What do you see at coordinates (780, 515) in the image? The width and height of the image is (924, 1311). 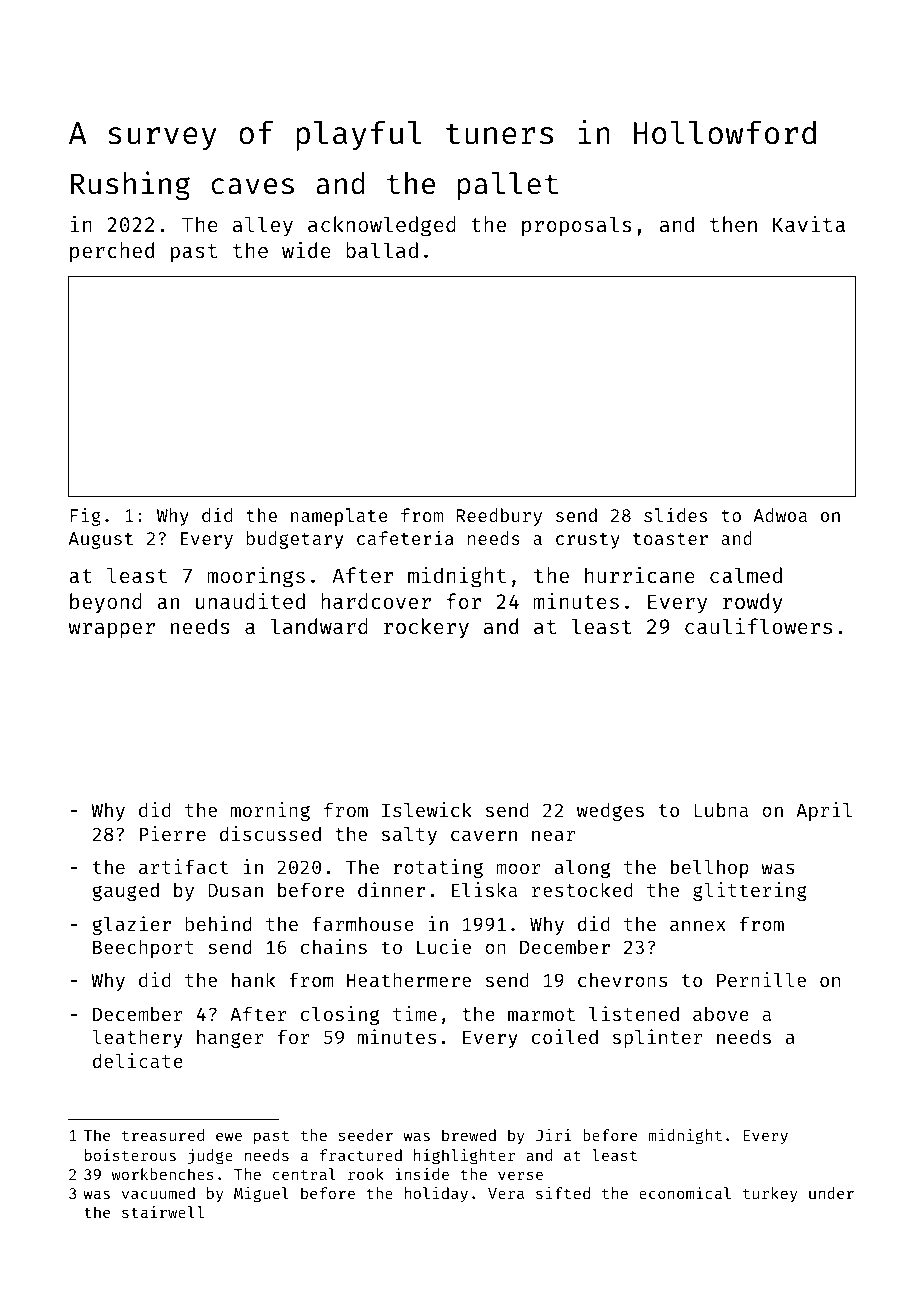 I see `Adwoa` at bounding box center [780, 515].
